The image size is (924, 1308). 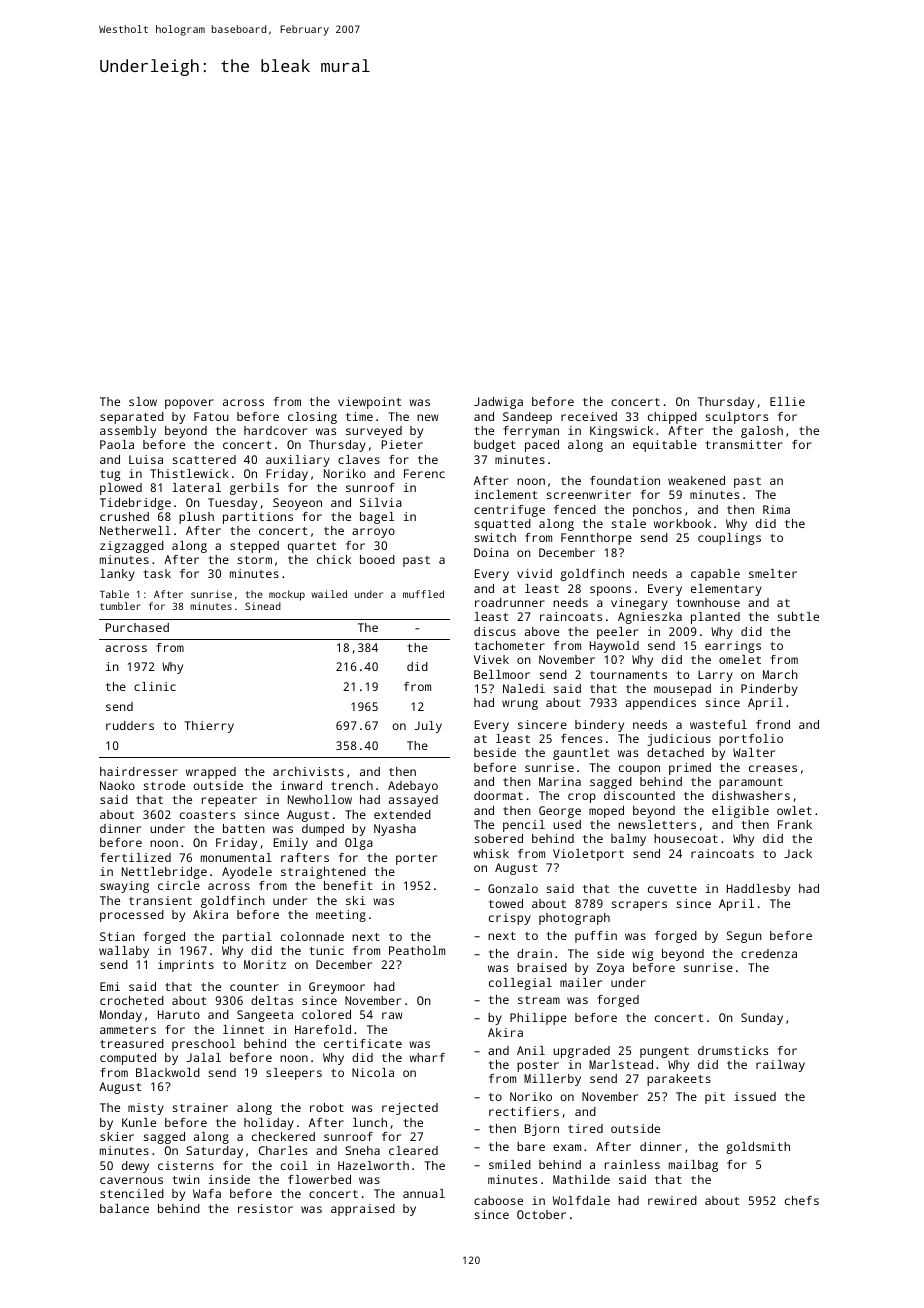 I want to click on slow, so click(x=143, y=401).
